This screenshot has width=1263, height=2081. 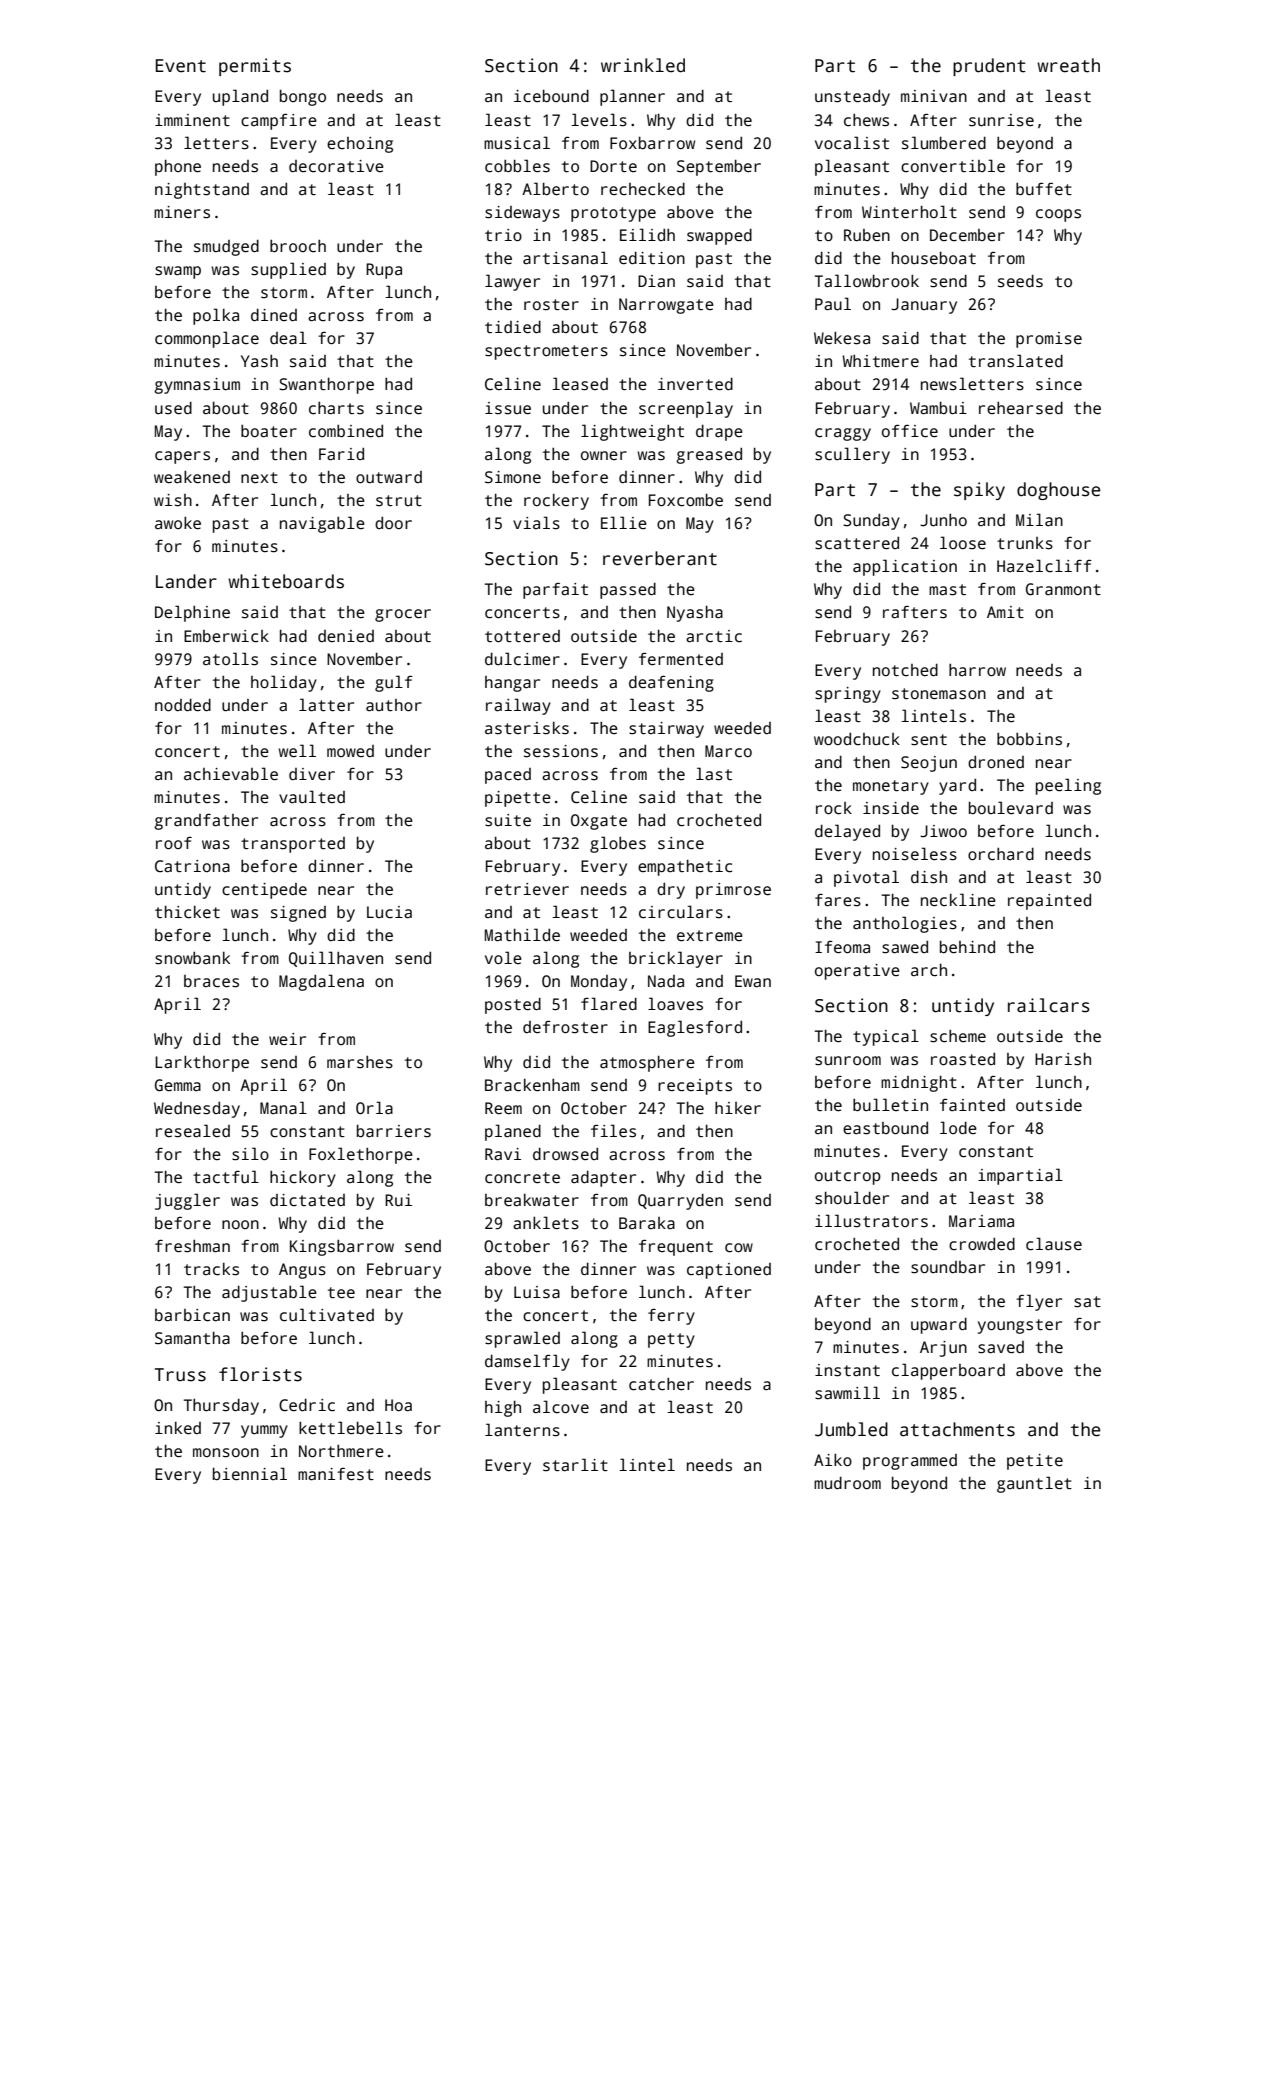 I want to click on craggy, so click(x=843, y=434).
